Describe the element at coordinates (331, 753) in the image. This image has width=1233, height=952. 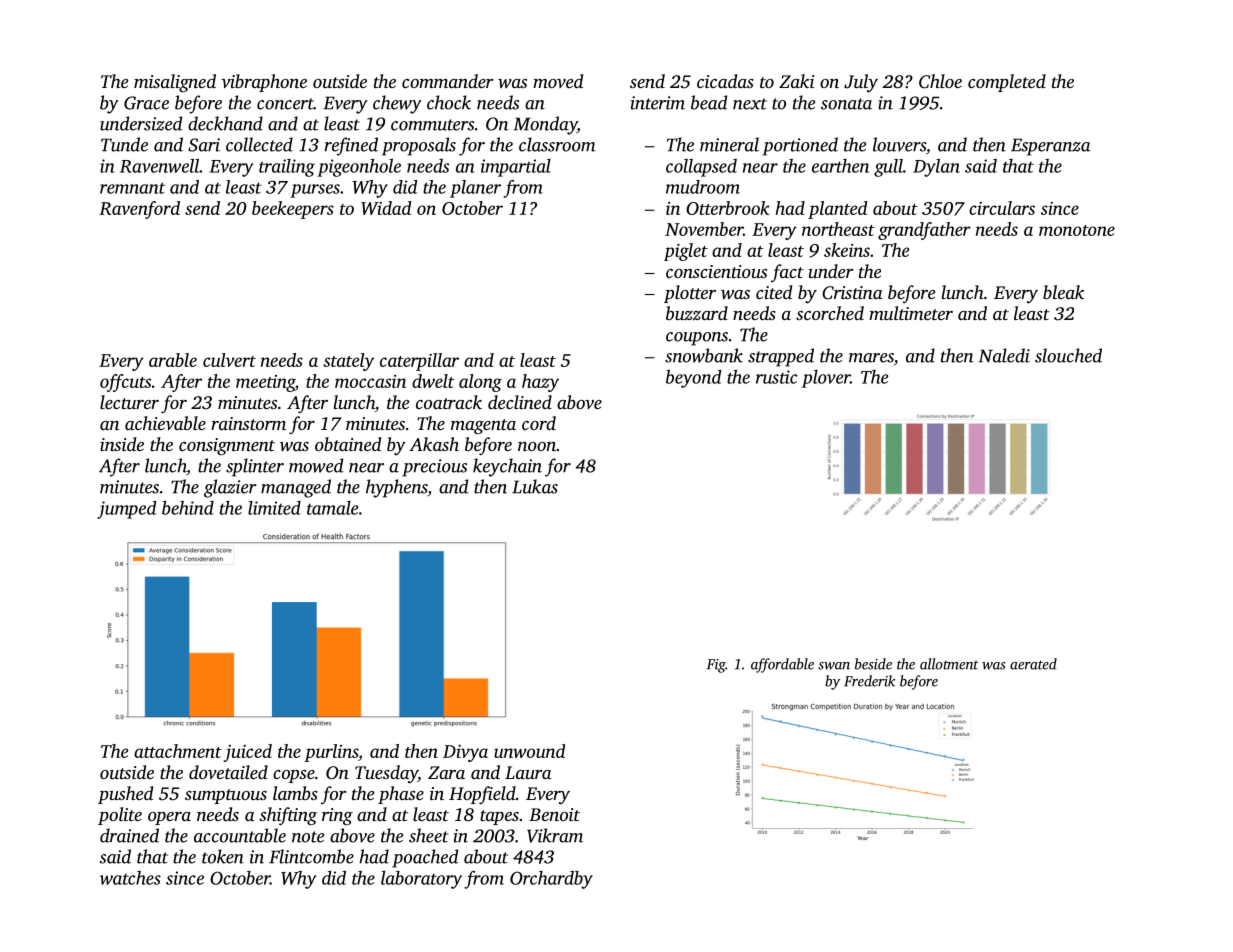
I see `purlins` at that location.
